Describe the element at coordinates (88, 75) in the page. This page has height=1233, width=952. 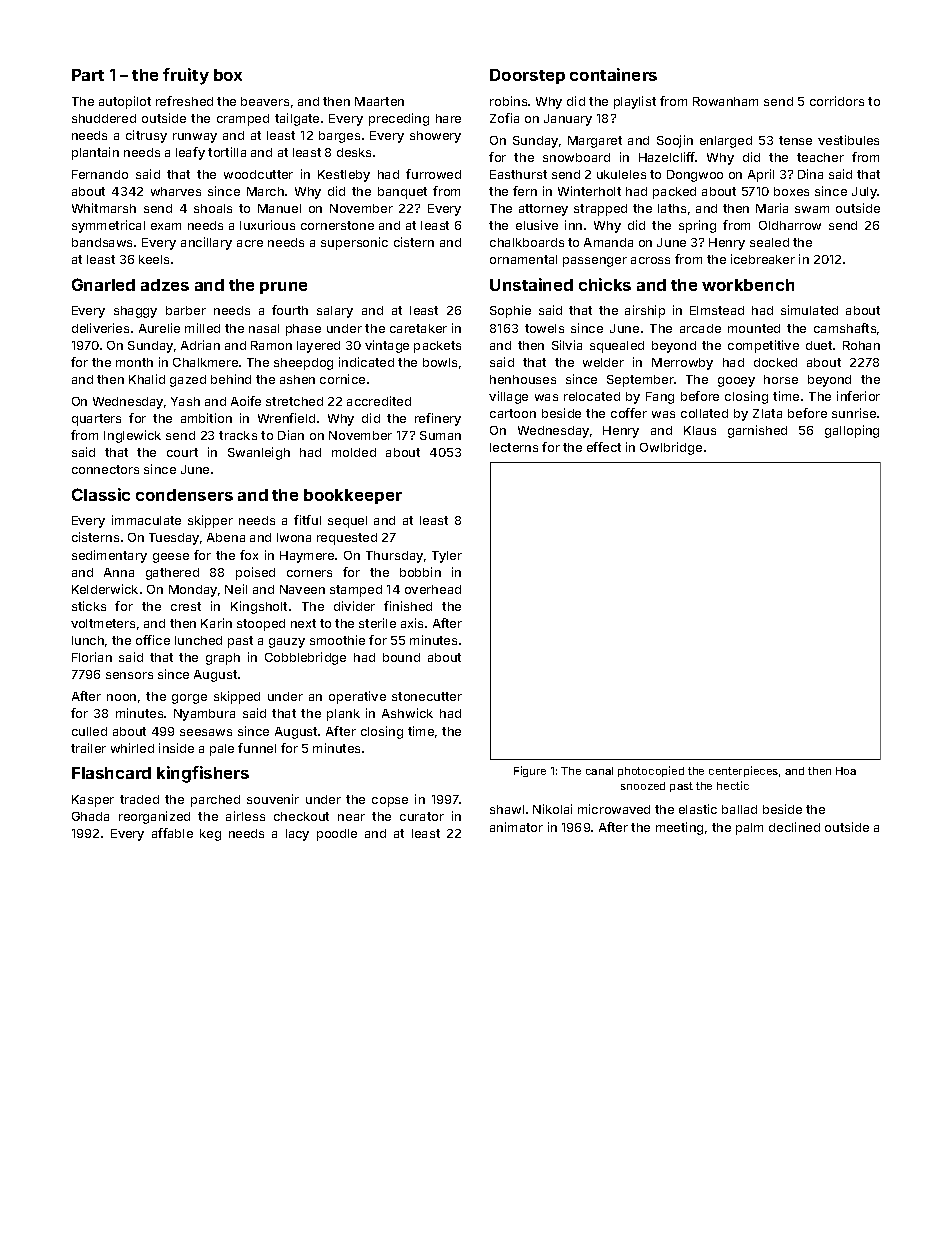
I see `Part` at that location.
